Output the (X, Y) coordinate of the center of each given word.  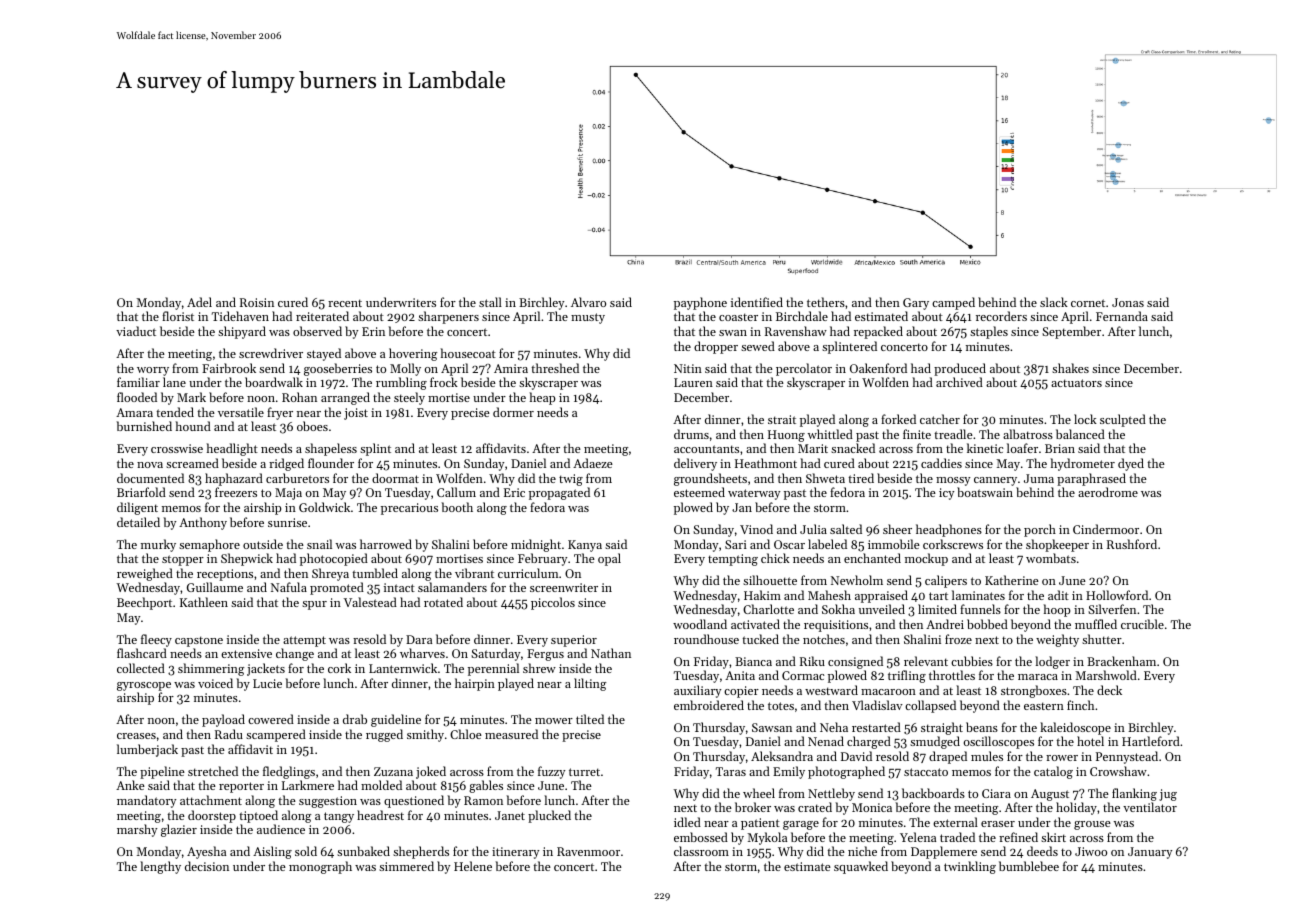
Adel (199, 302)
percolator (804, 369)
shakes (1070, 368)
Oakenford (878, 368)
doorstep (212, 816)
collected (141, 668)
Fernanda (1122, 316)
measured (511, 734)
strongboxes (1034, 691)
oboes (312, 426)
